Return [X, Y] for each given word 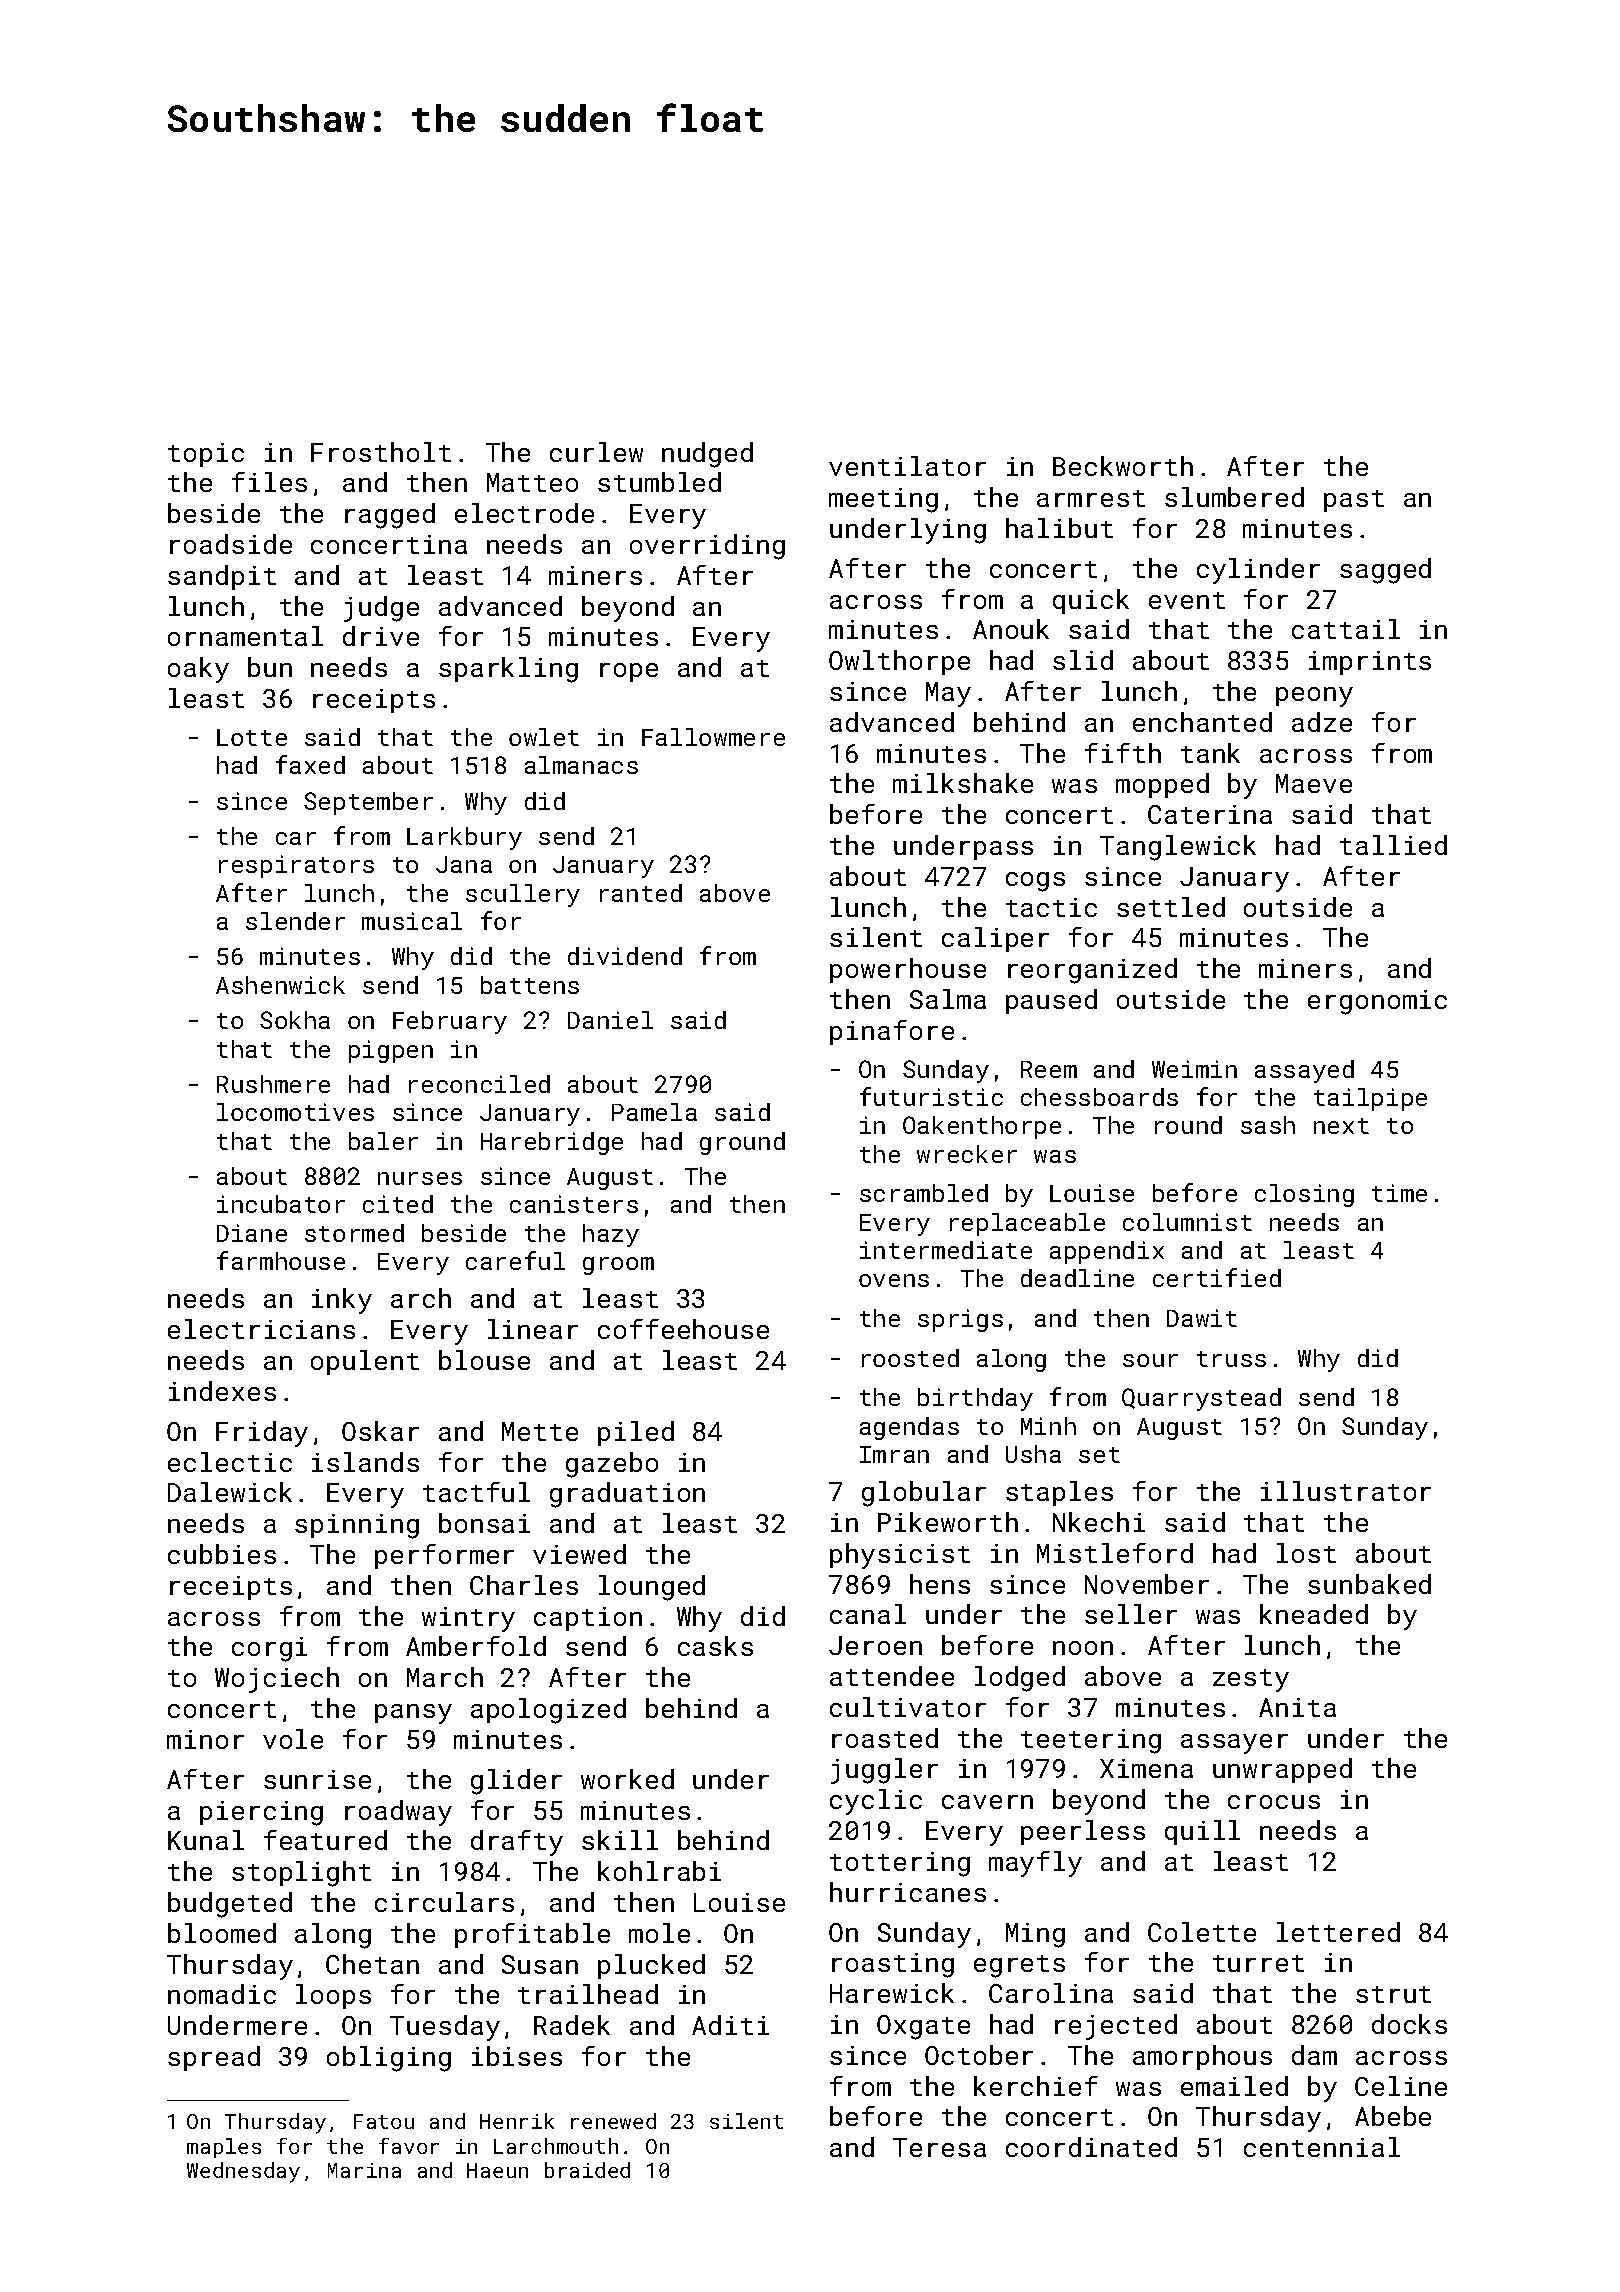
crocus [1274, 1802]
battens [530, 985]
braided [587, 2170]
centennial [1322, 2147]
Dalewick [230, 1492]
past [1354, 501]
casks [715, 1646]
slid [1083, 660]
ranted [641, 893]
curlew [596, 452]
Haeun [497, 2170]
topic [206, 455]
